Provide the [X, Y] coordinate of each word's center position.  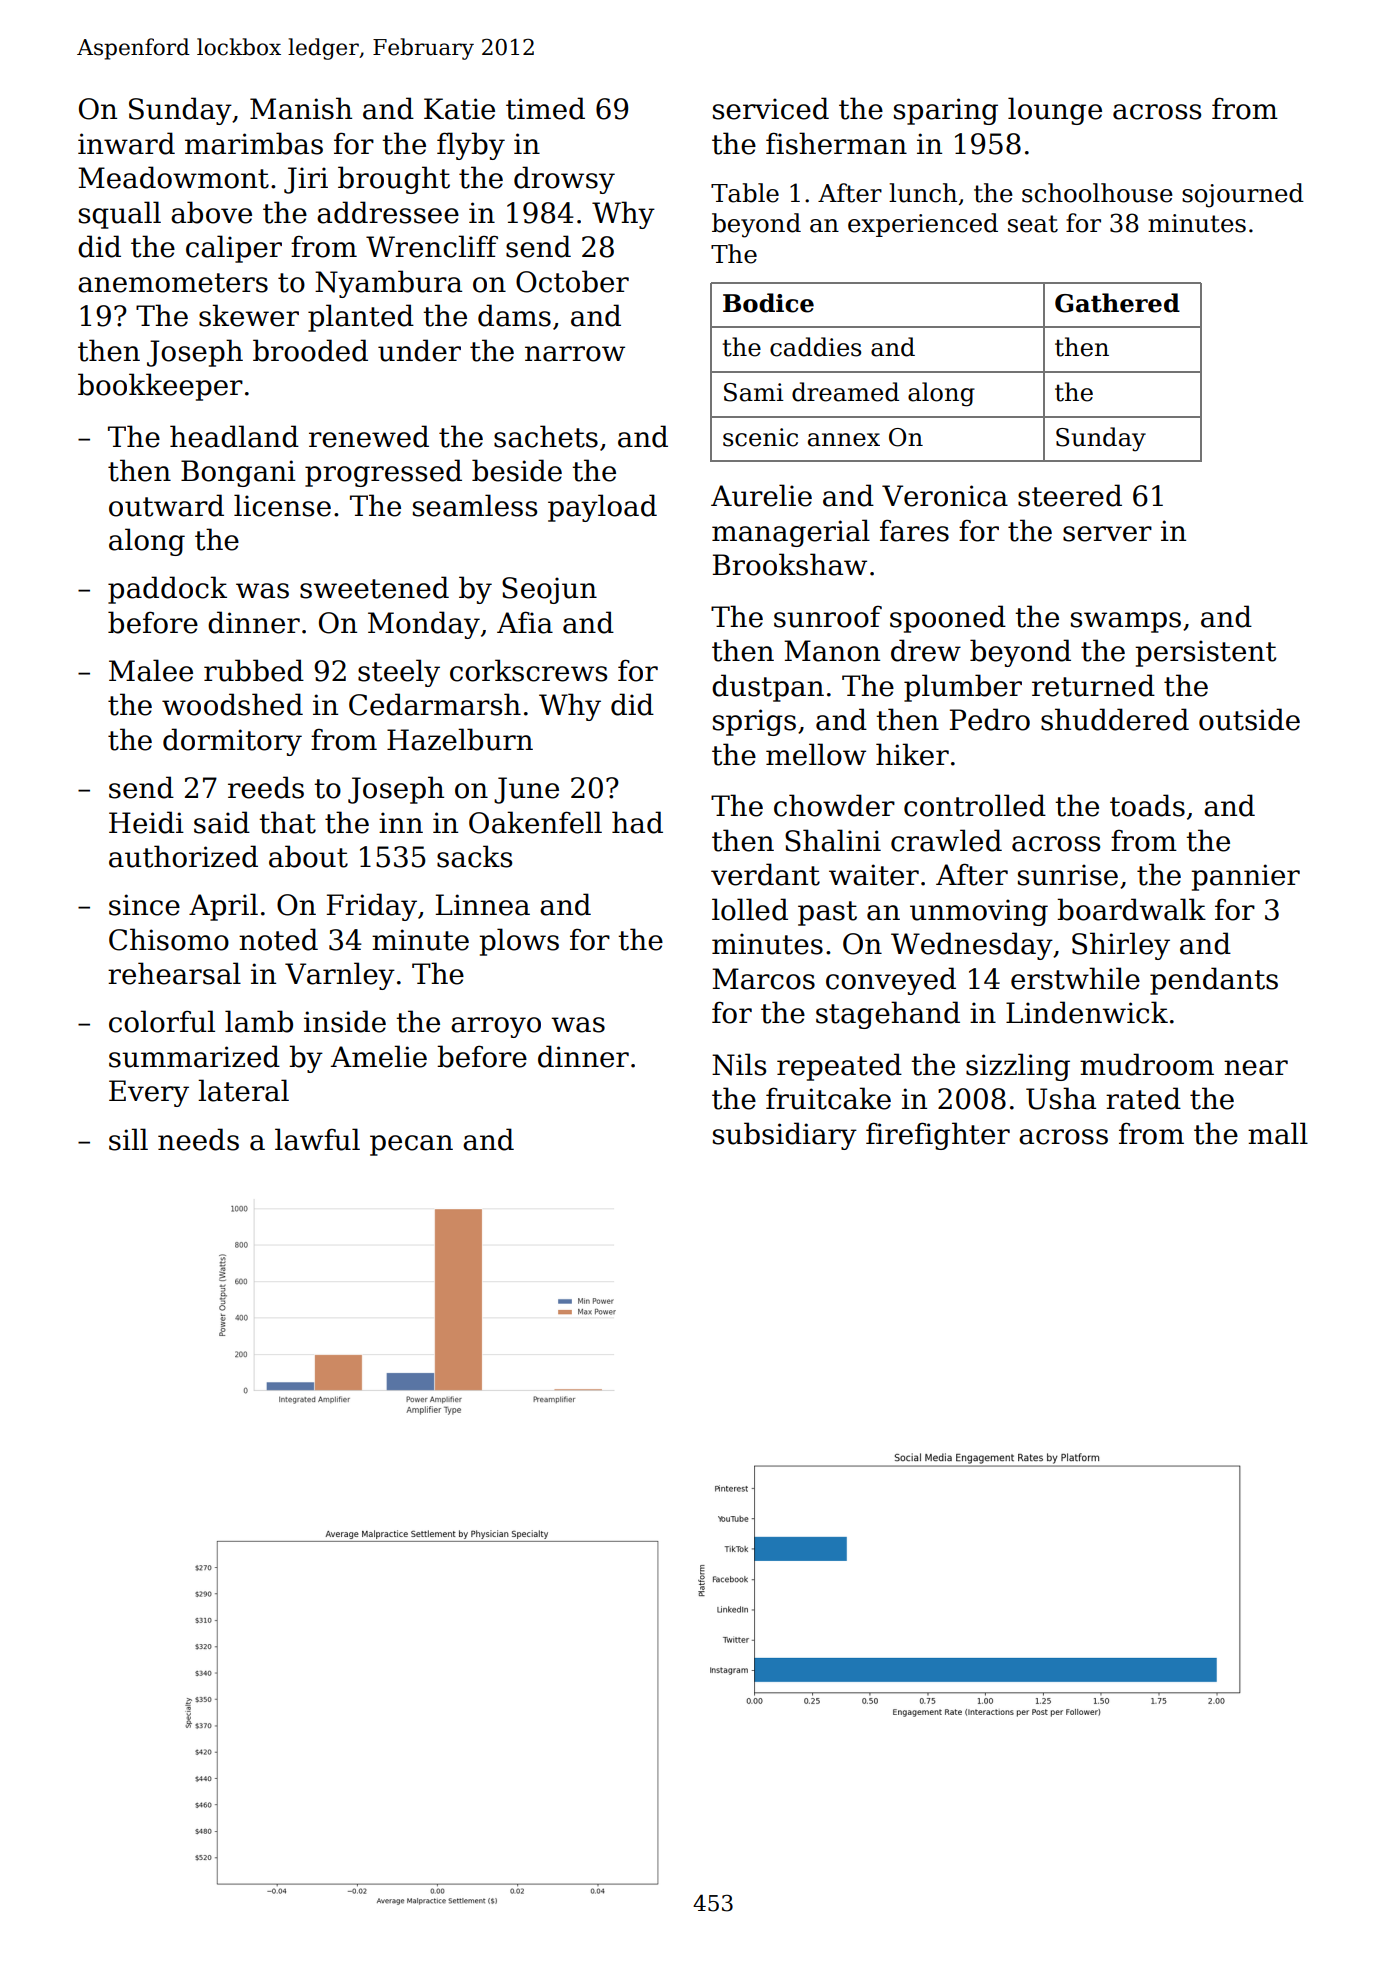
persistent [1205, 653]
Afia [525, 622]
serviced [771, 108]
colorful [162, 1021]
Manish [301, 108]
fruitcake [828, 1098]
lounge [1055, 111]
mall [1278, 1133]
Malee [151, 670]
